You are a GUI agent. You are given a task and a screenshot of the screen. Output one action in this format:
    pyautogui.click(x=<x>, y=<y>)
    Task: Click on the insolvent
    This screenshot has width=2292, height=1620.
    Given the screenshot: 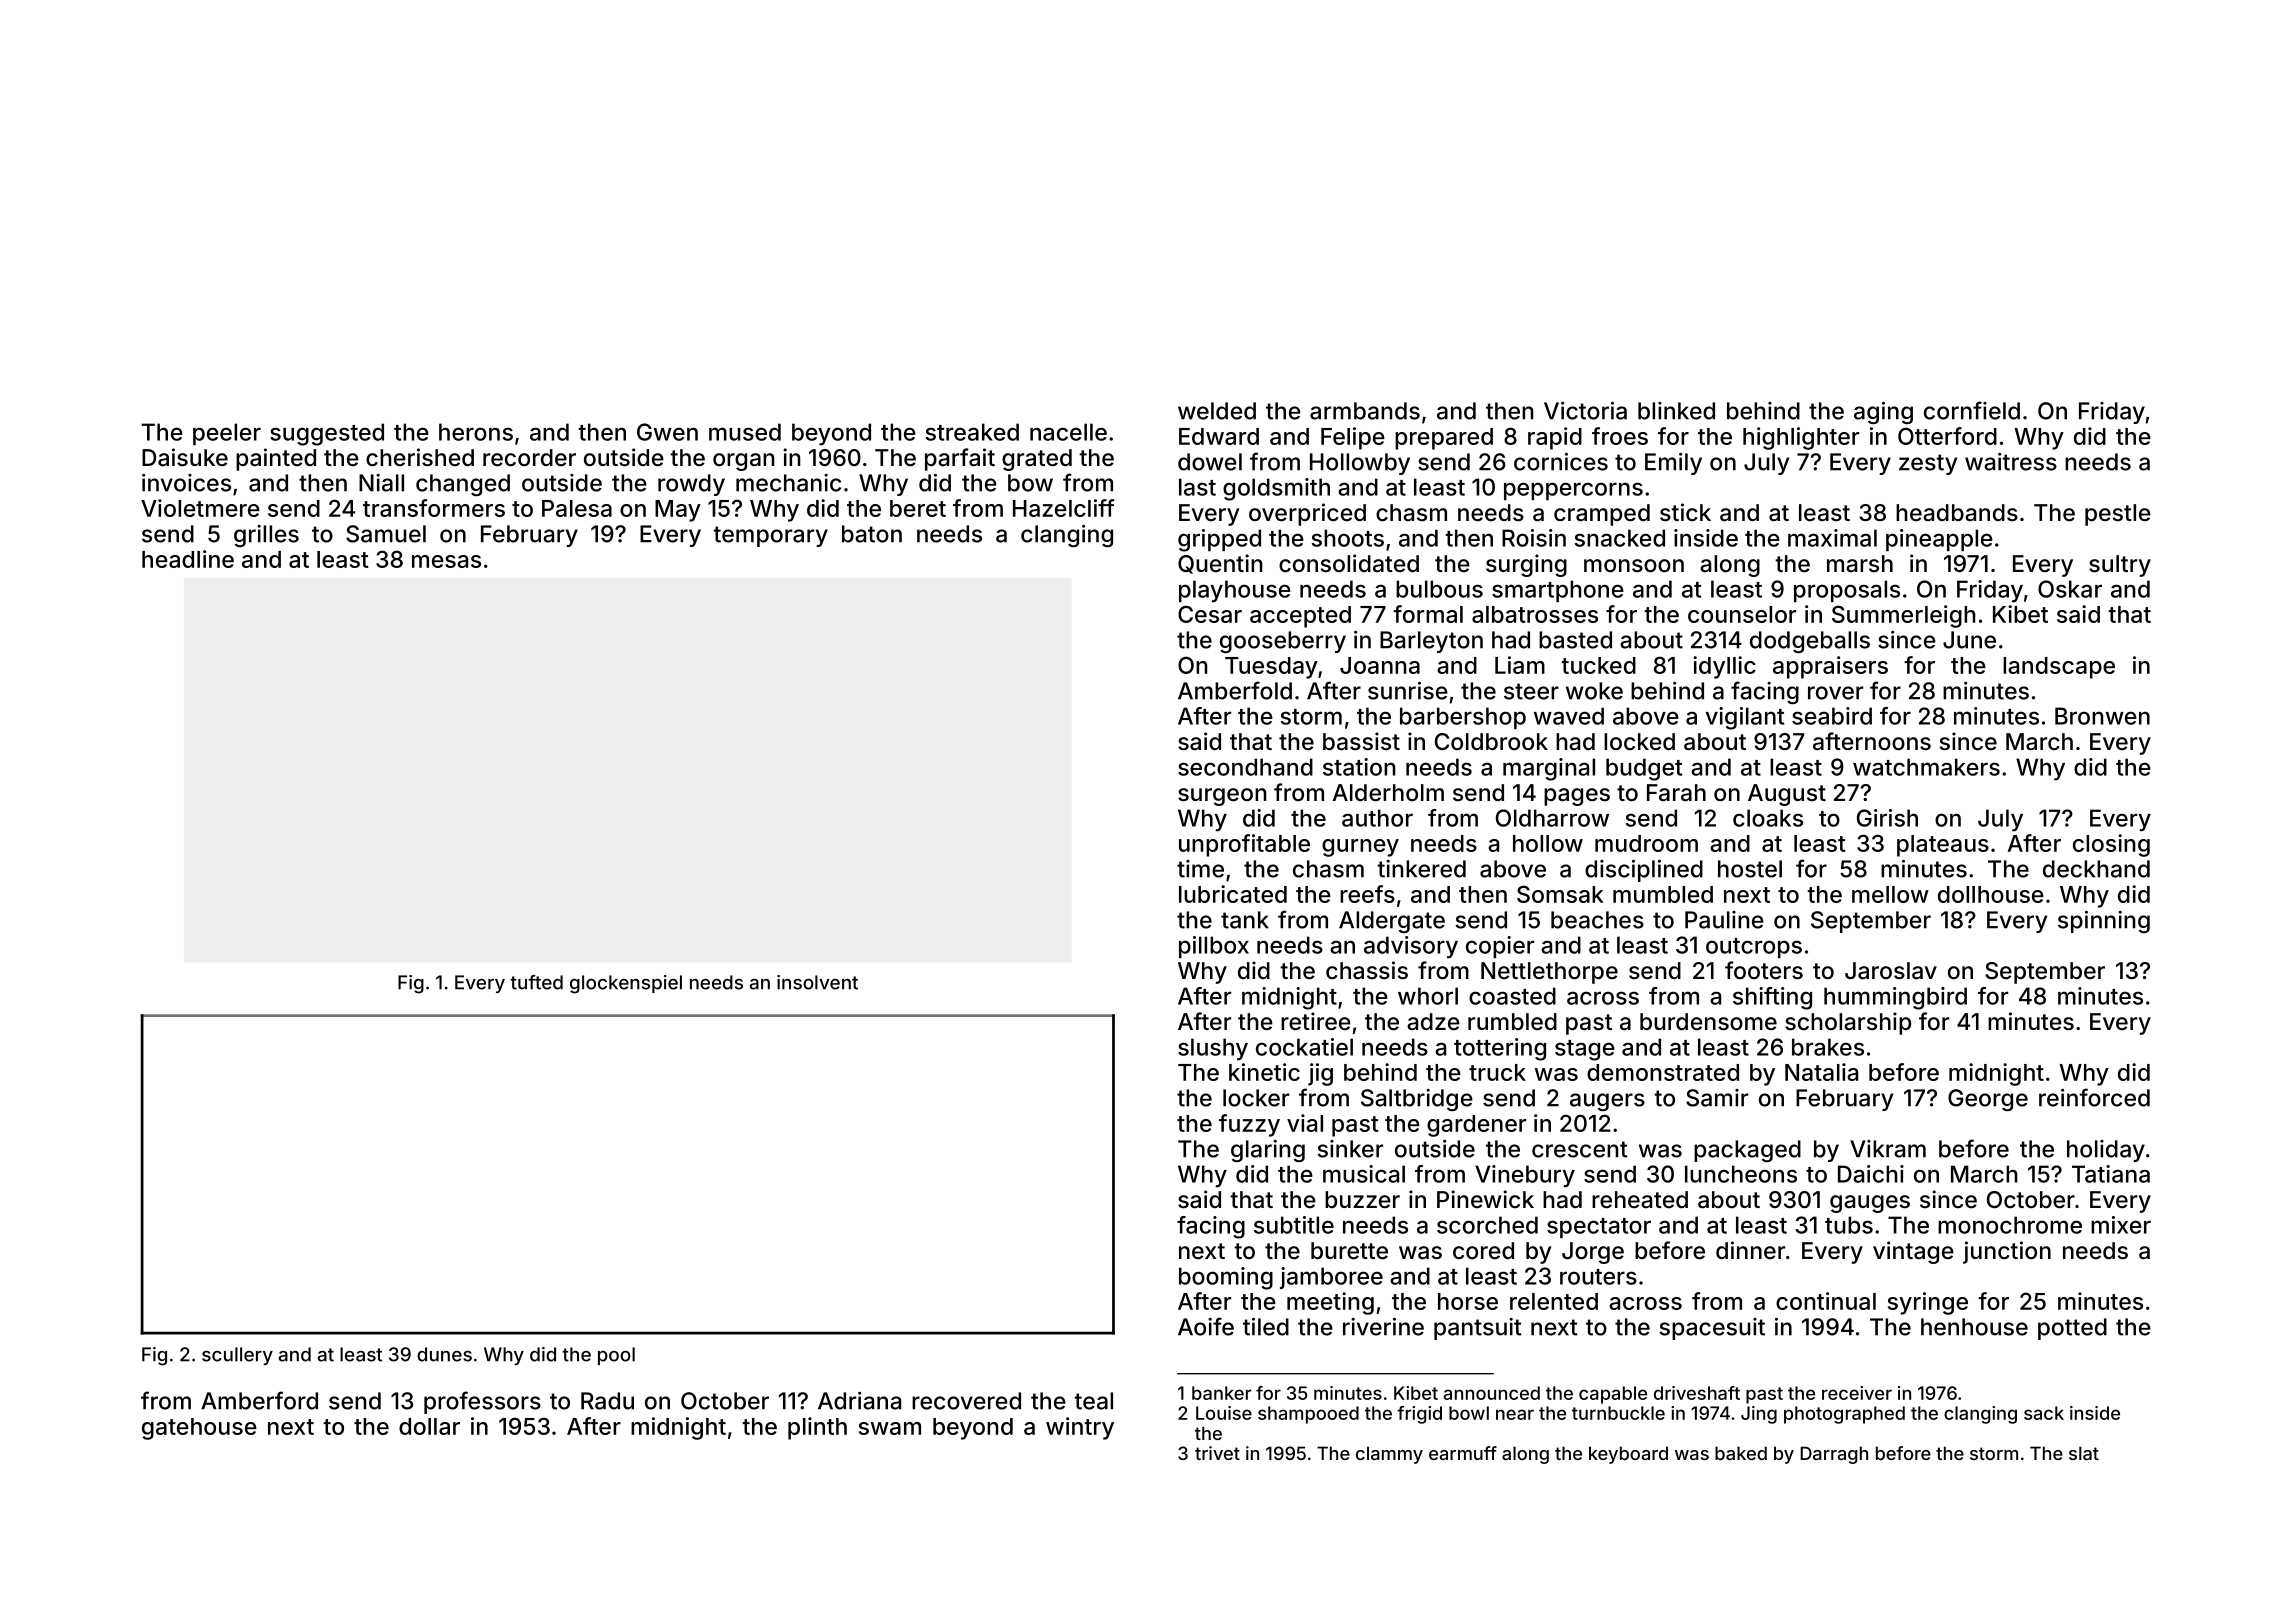 What is the action you would take?
    pyautogui.click(x=817, y=982)
